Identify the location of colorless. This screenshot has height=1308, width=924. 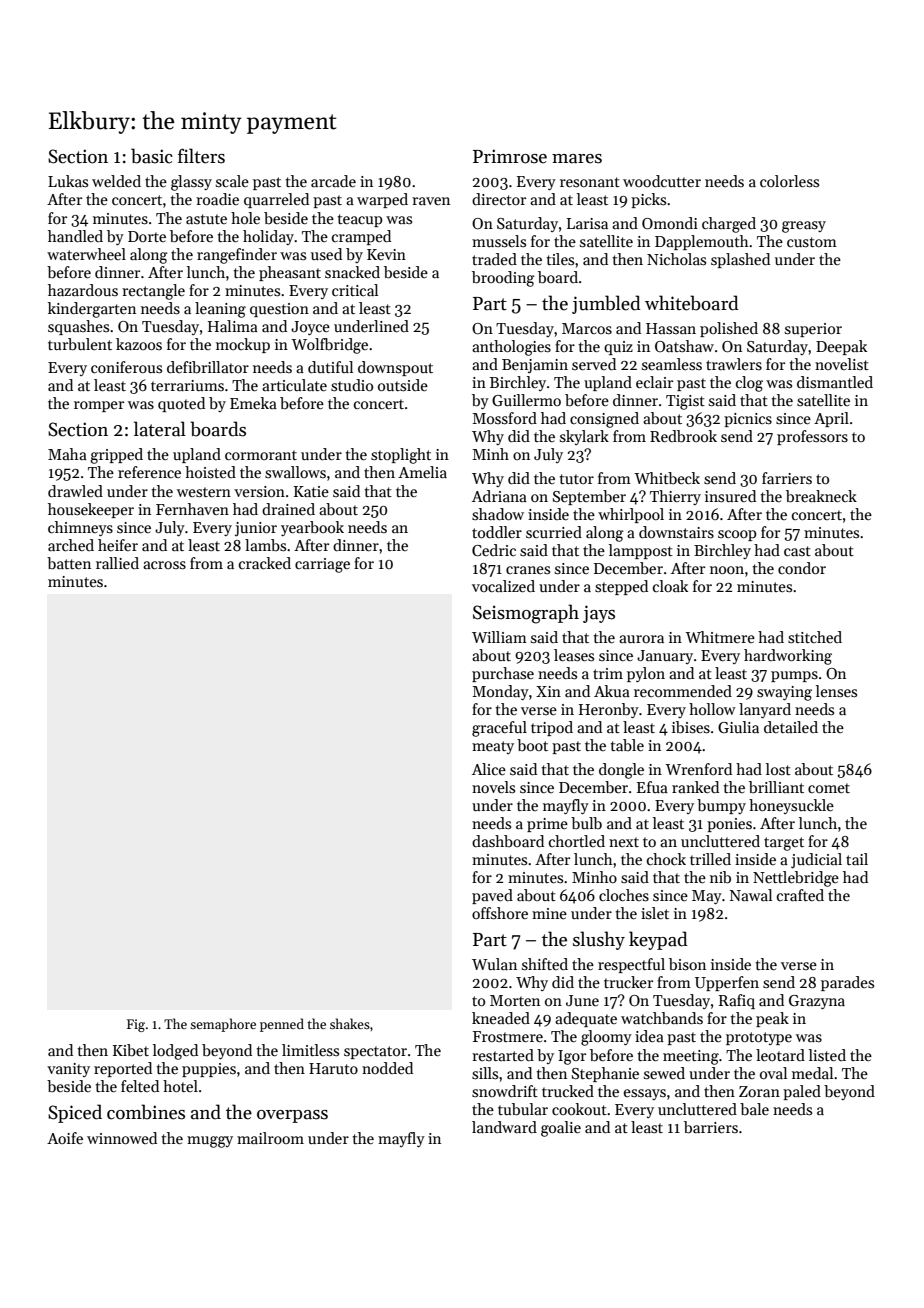
(789, 181).
